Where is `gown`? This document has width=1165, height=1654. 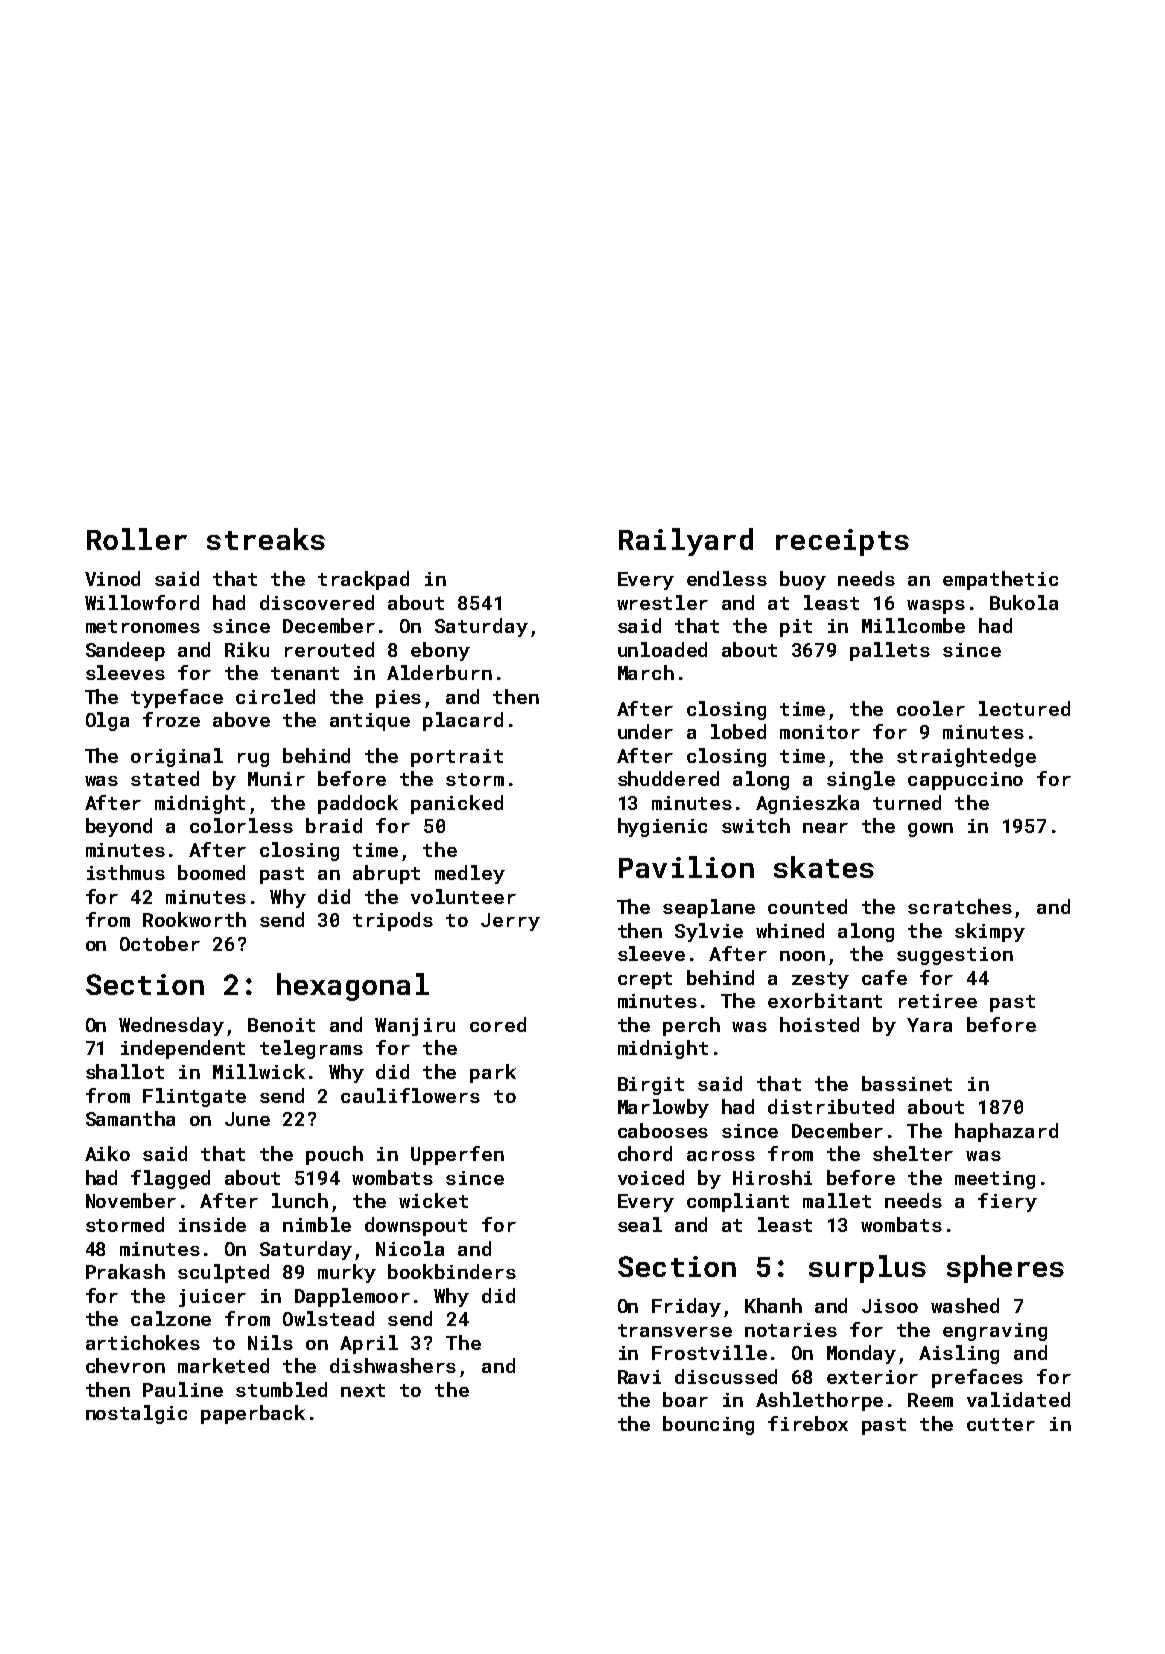
gown is located at coordinates (930, 830).
